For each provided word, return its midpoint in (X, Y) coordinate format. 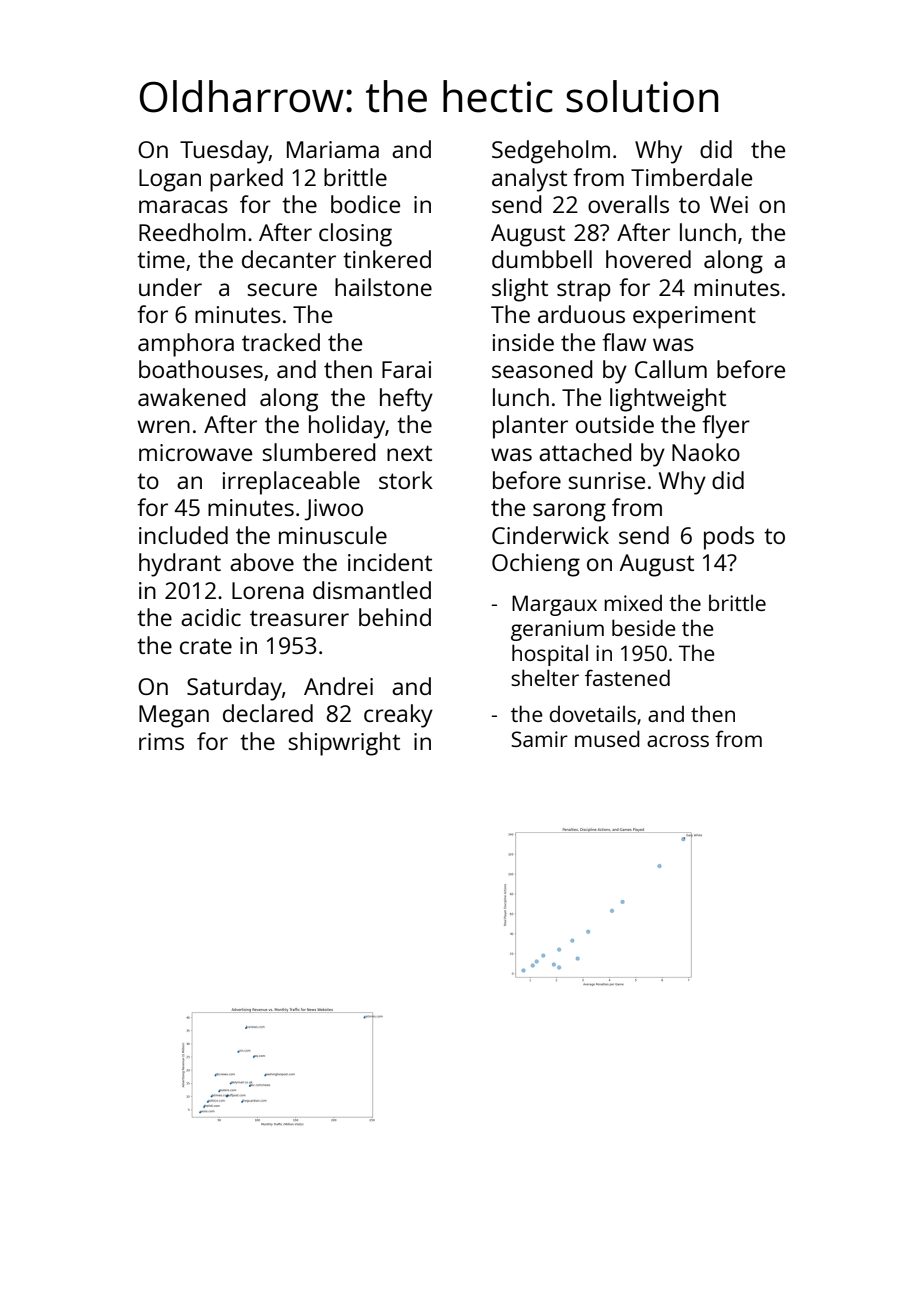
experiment (694, 317)
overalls (628, 204)
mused (607, 738)
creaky (398, 716)
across (678, 741)
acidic (211, 617)
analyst (529, 180)
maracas (183, 206)
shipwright (344, 744)
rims (161, 741)
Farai (406, 369)
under (170, 287)
